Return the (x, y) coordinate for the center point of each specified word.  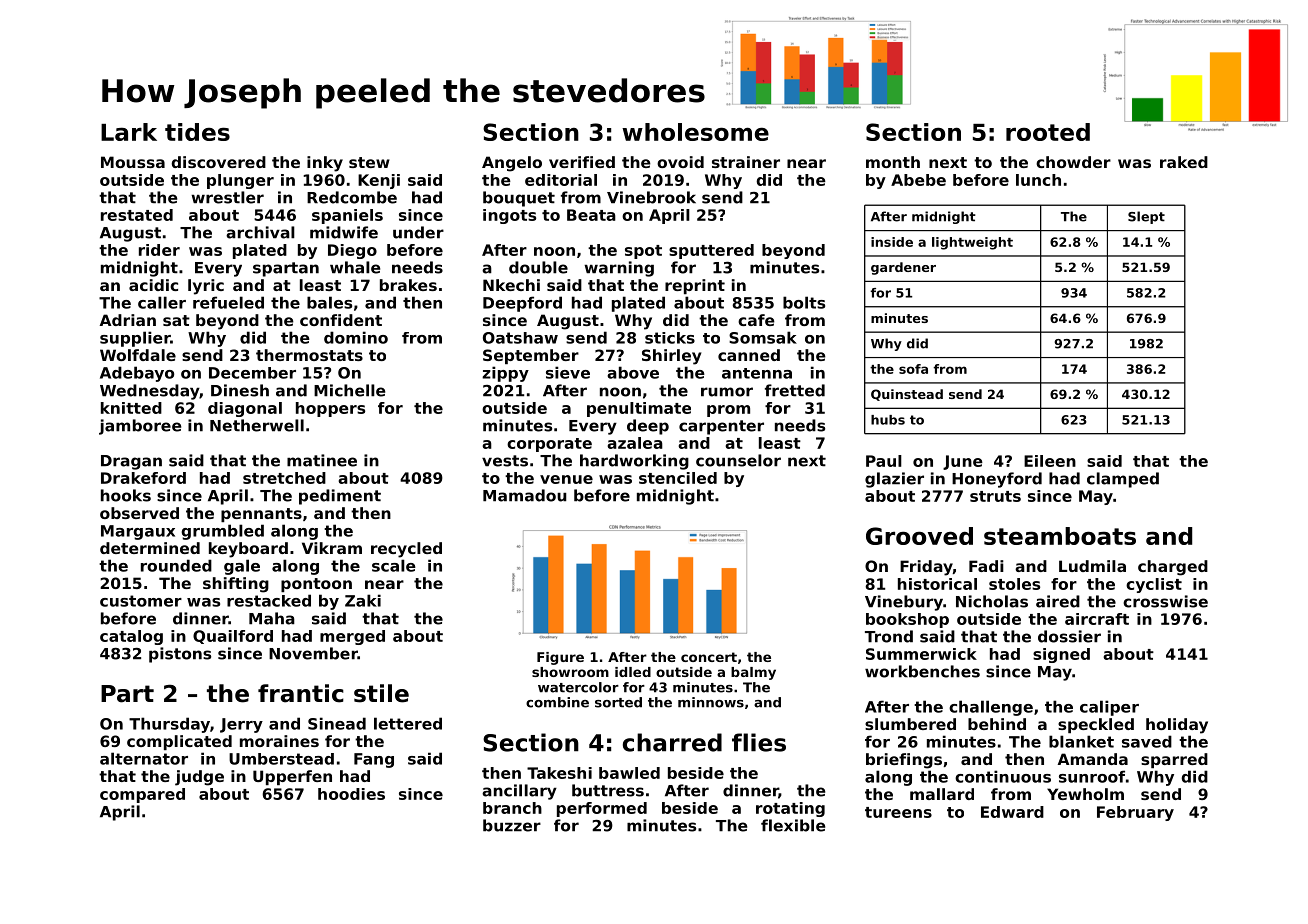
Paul (884, 461)
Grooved (919, 536)
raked (1184, 162)
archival (260, 232)
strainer (746, 162)
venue (566, 479)
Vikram (332, 548)
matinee (322, 460)
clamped (1123, 480)
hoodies (351, 794)
